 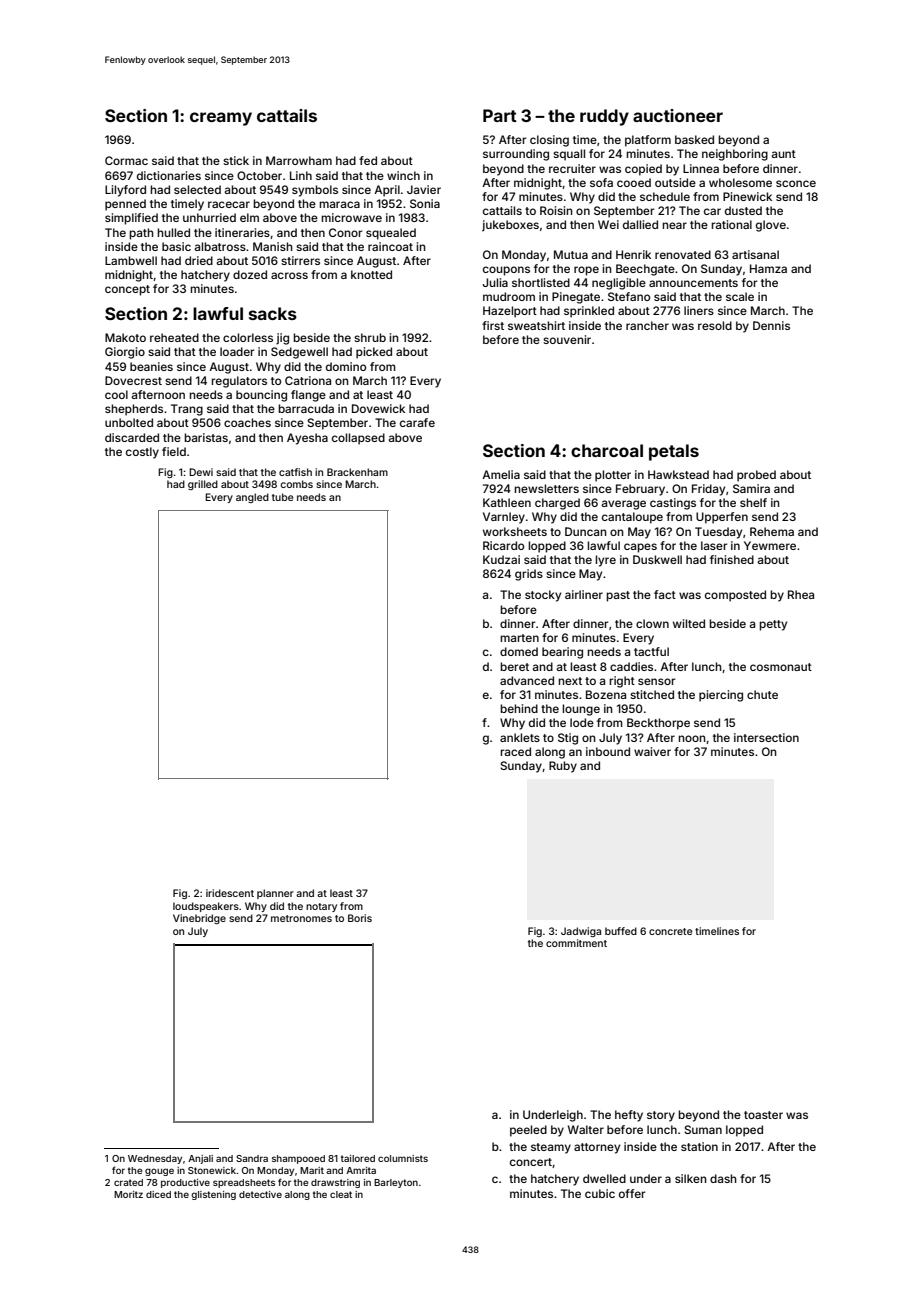 I want to click on iridescent, so click(x=230, y=893).
